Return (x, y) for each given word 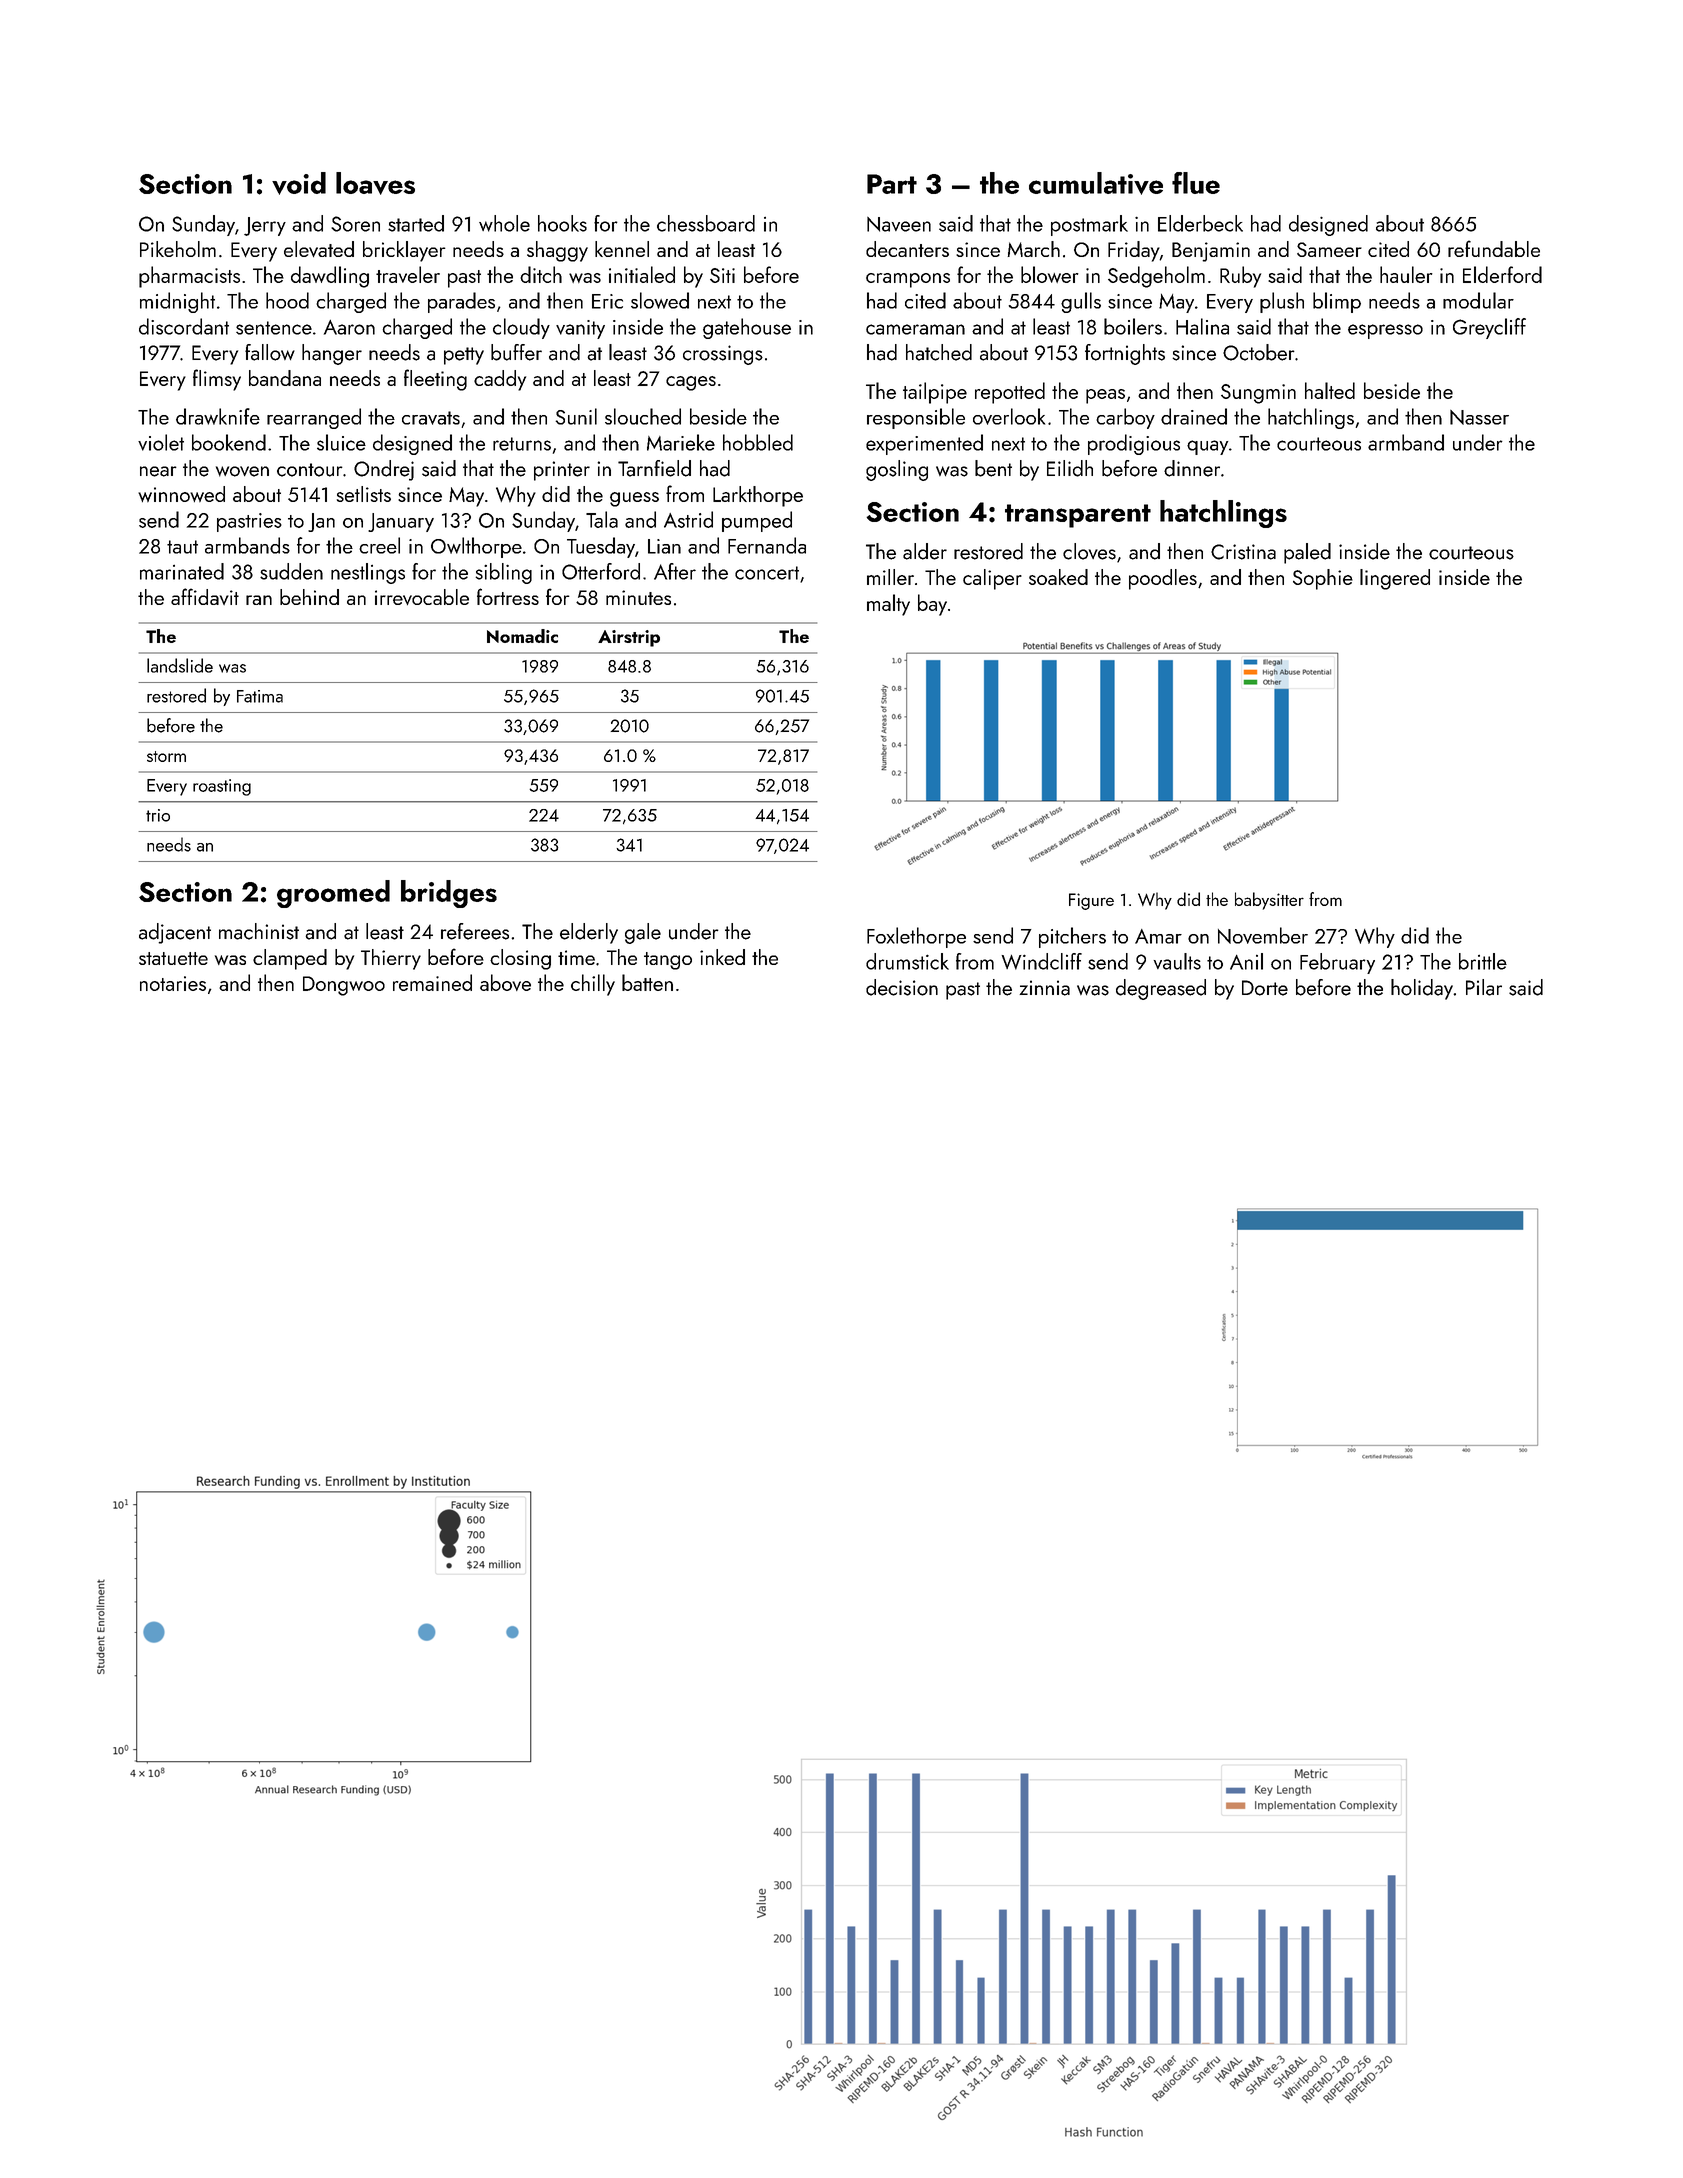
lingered (1395, 579)
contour (310, 470)
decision (902, 987)
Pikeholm (178, 249)
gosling (897, 470)
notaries (173, 983)
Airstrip (629, 638)
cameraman (915, 329)
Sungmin (1258, 394)
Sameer (1329, 249)
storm (166, 756)
